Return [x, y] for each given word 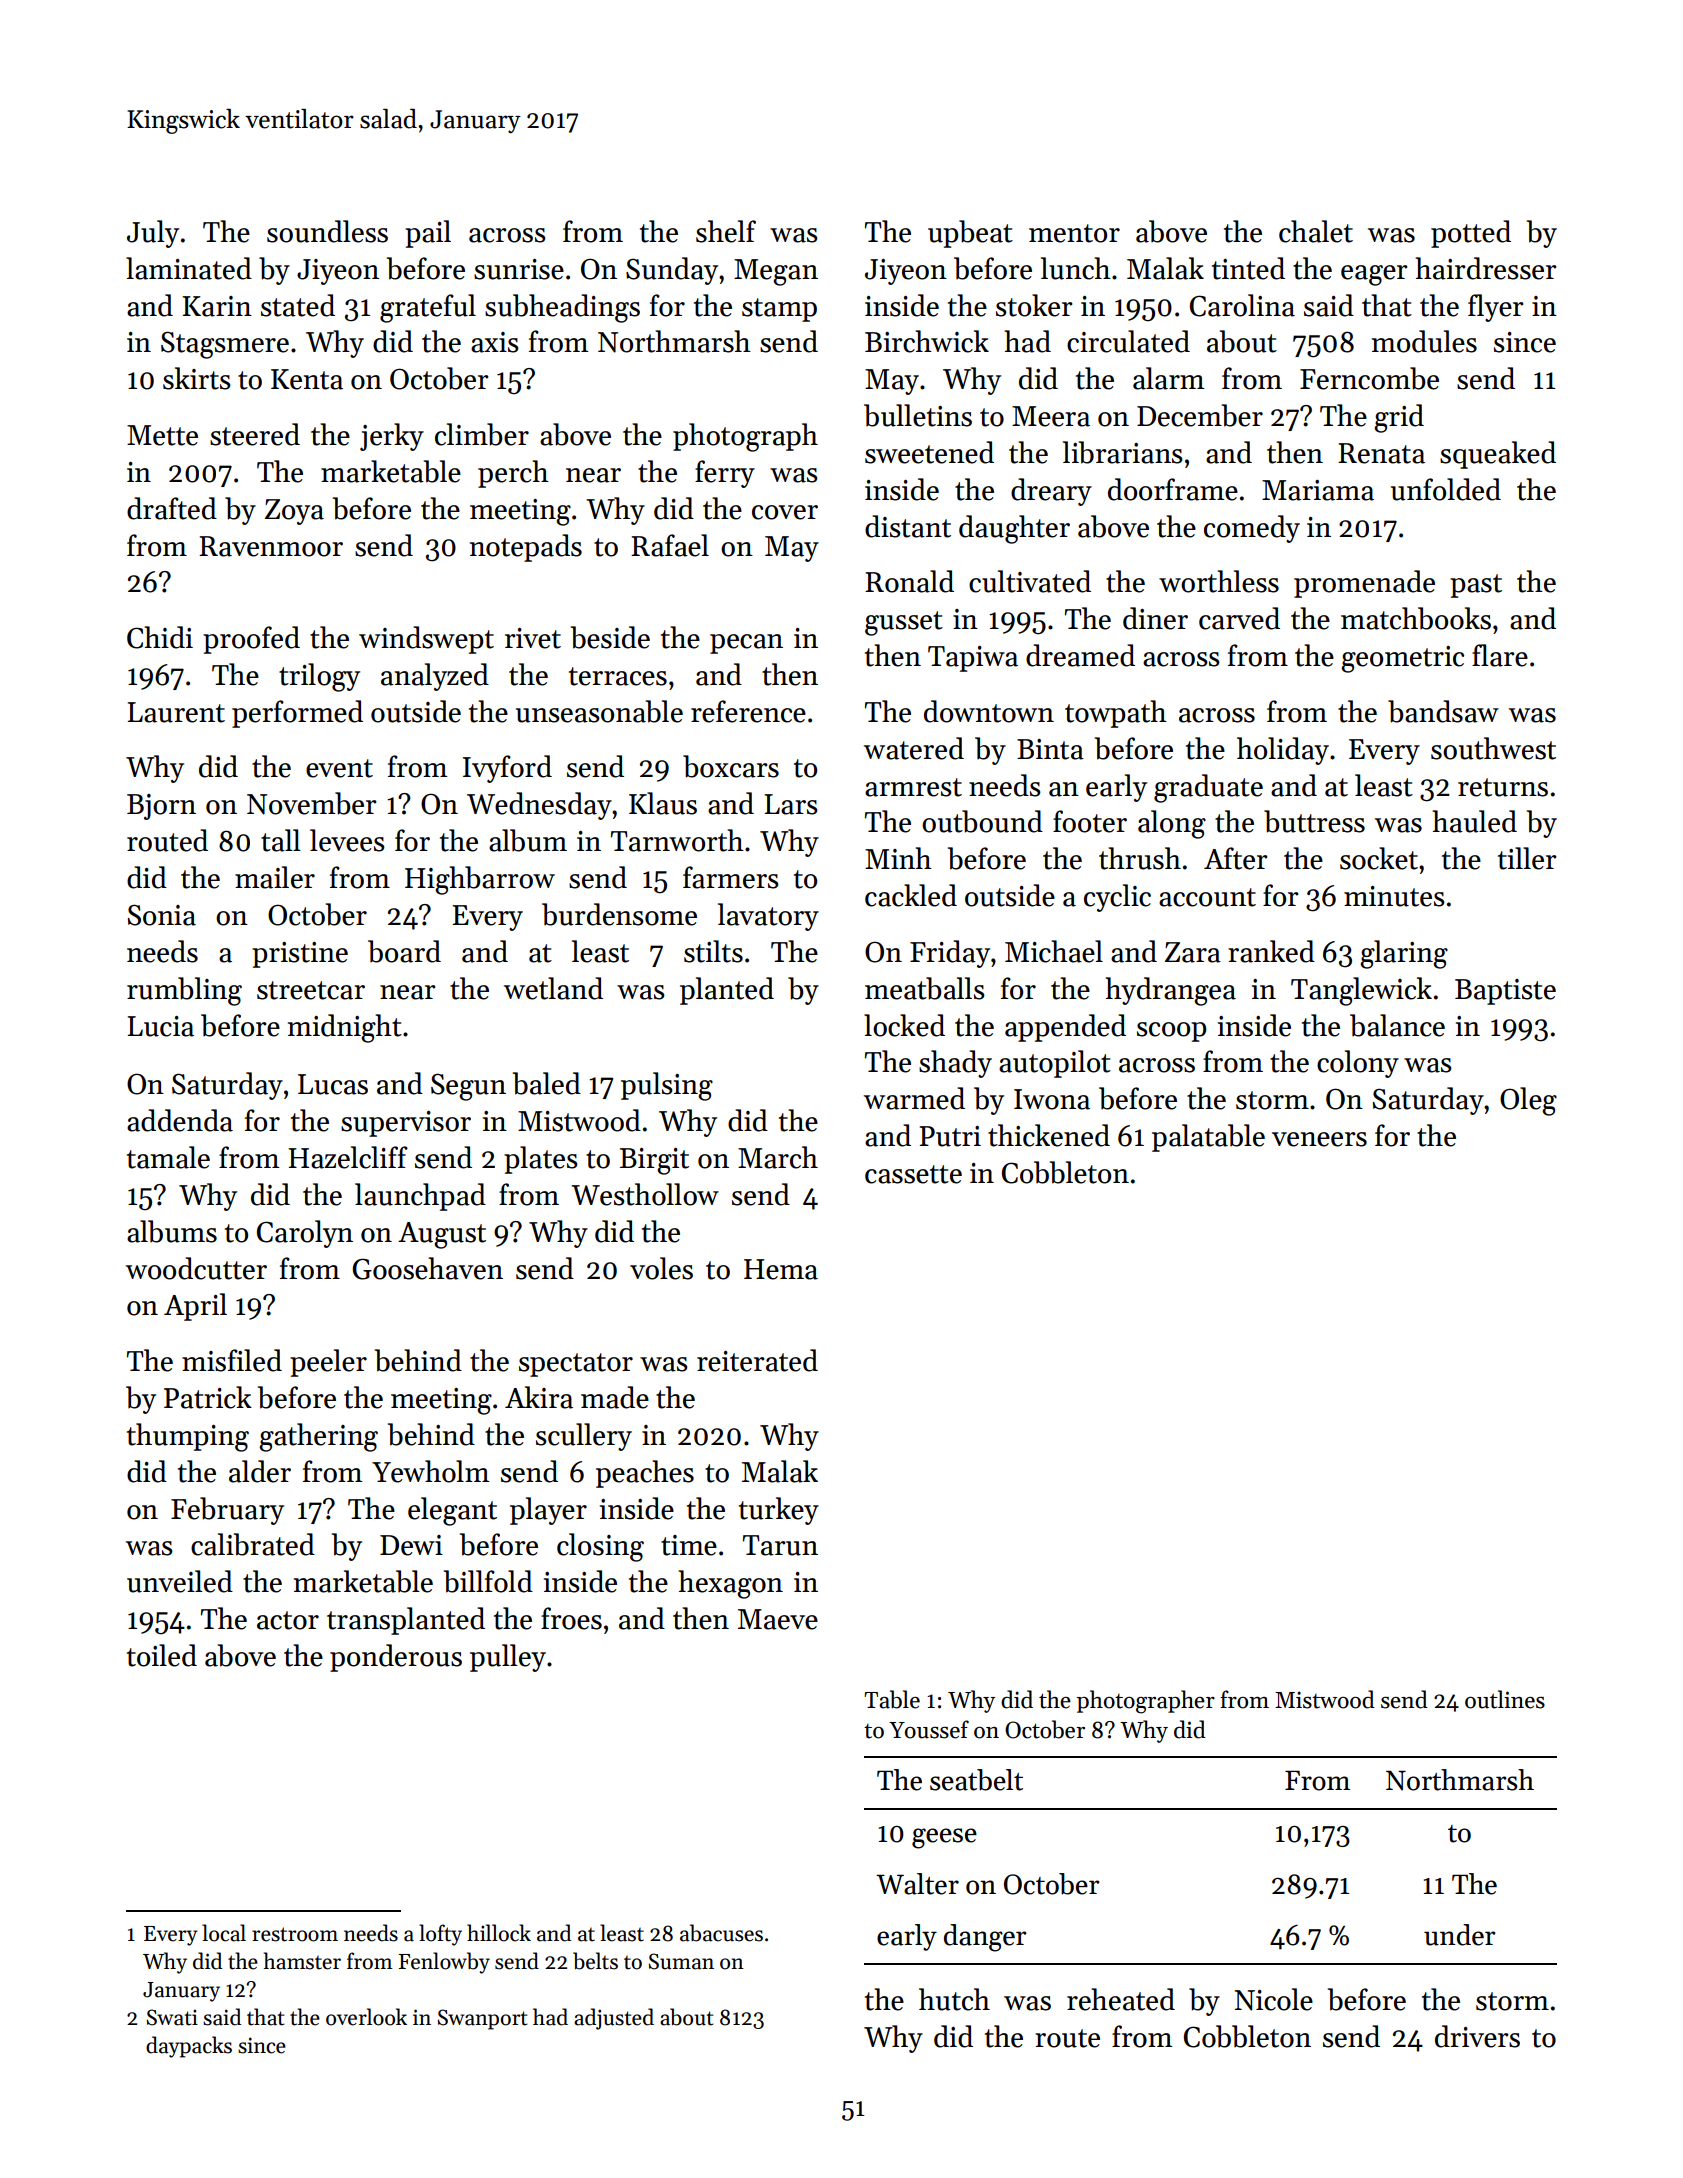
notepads [526, 548]
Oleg [1528, 1101]
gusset [904, 623]
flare [1500, 655]
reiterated [757, 1360]
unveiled [180, 1581]
